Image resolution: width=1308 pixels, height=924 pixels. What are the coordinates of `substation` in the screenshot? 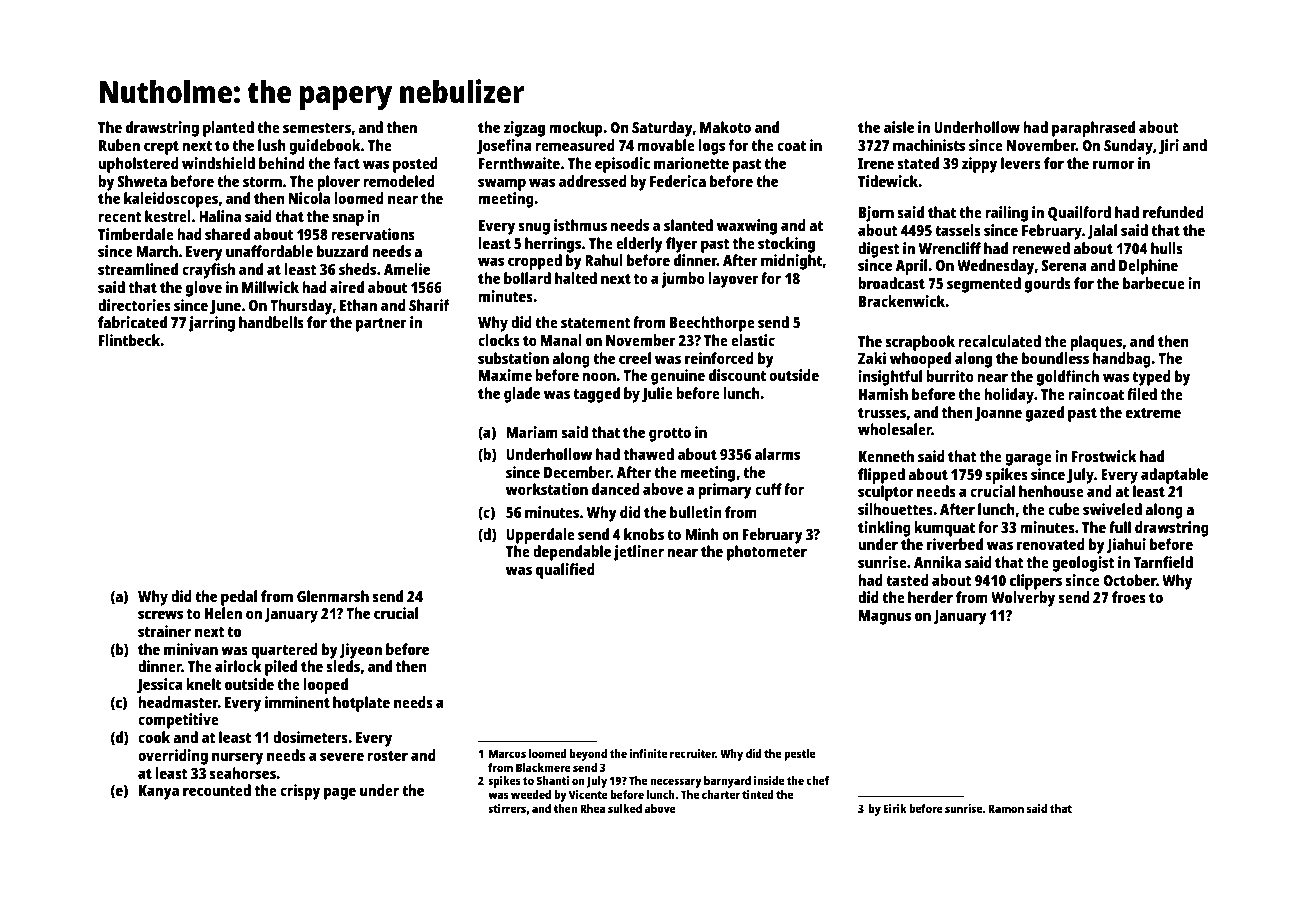 It's located at (513, 358).
